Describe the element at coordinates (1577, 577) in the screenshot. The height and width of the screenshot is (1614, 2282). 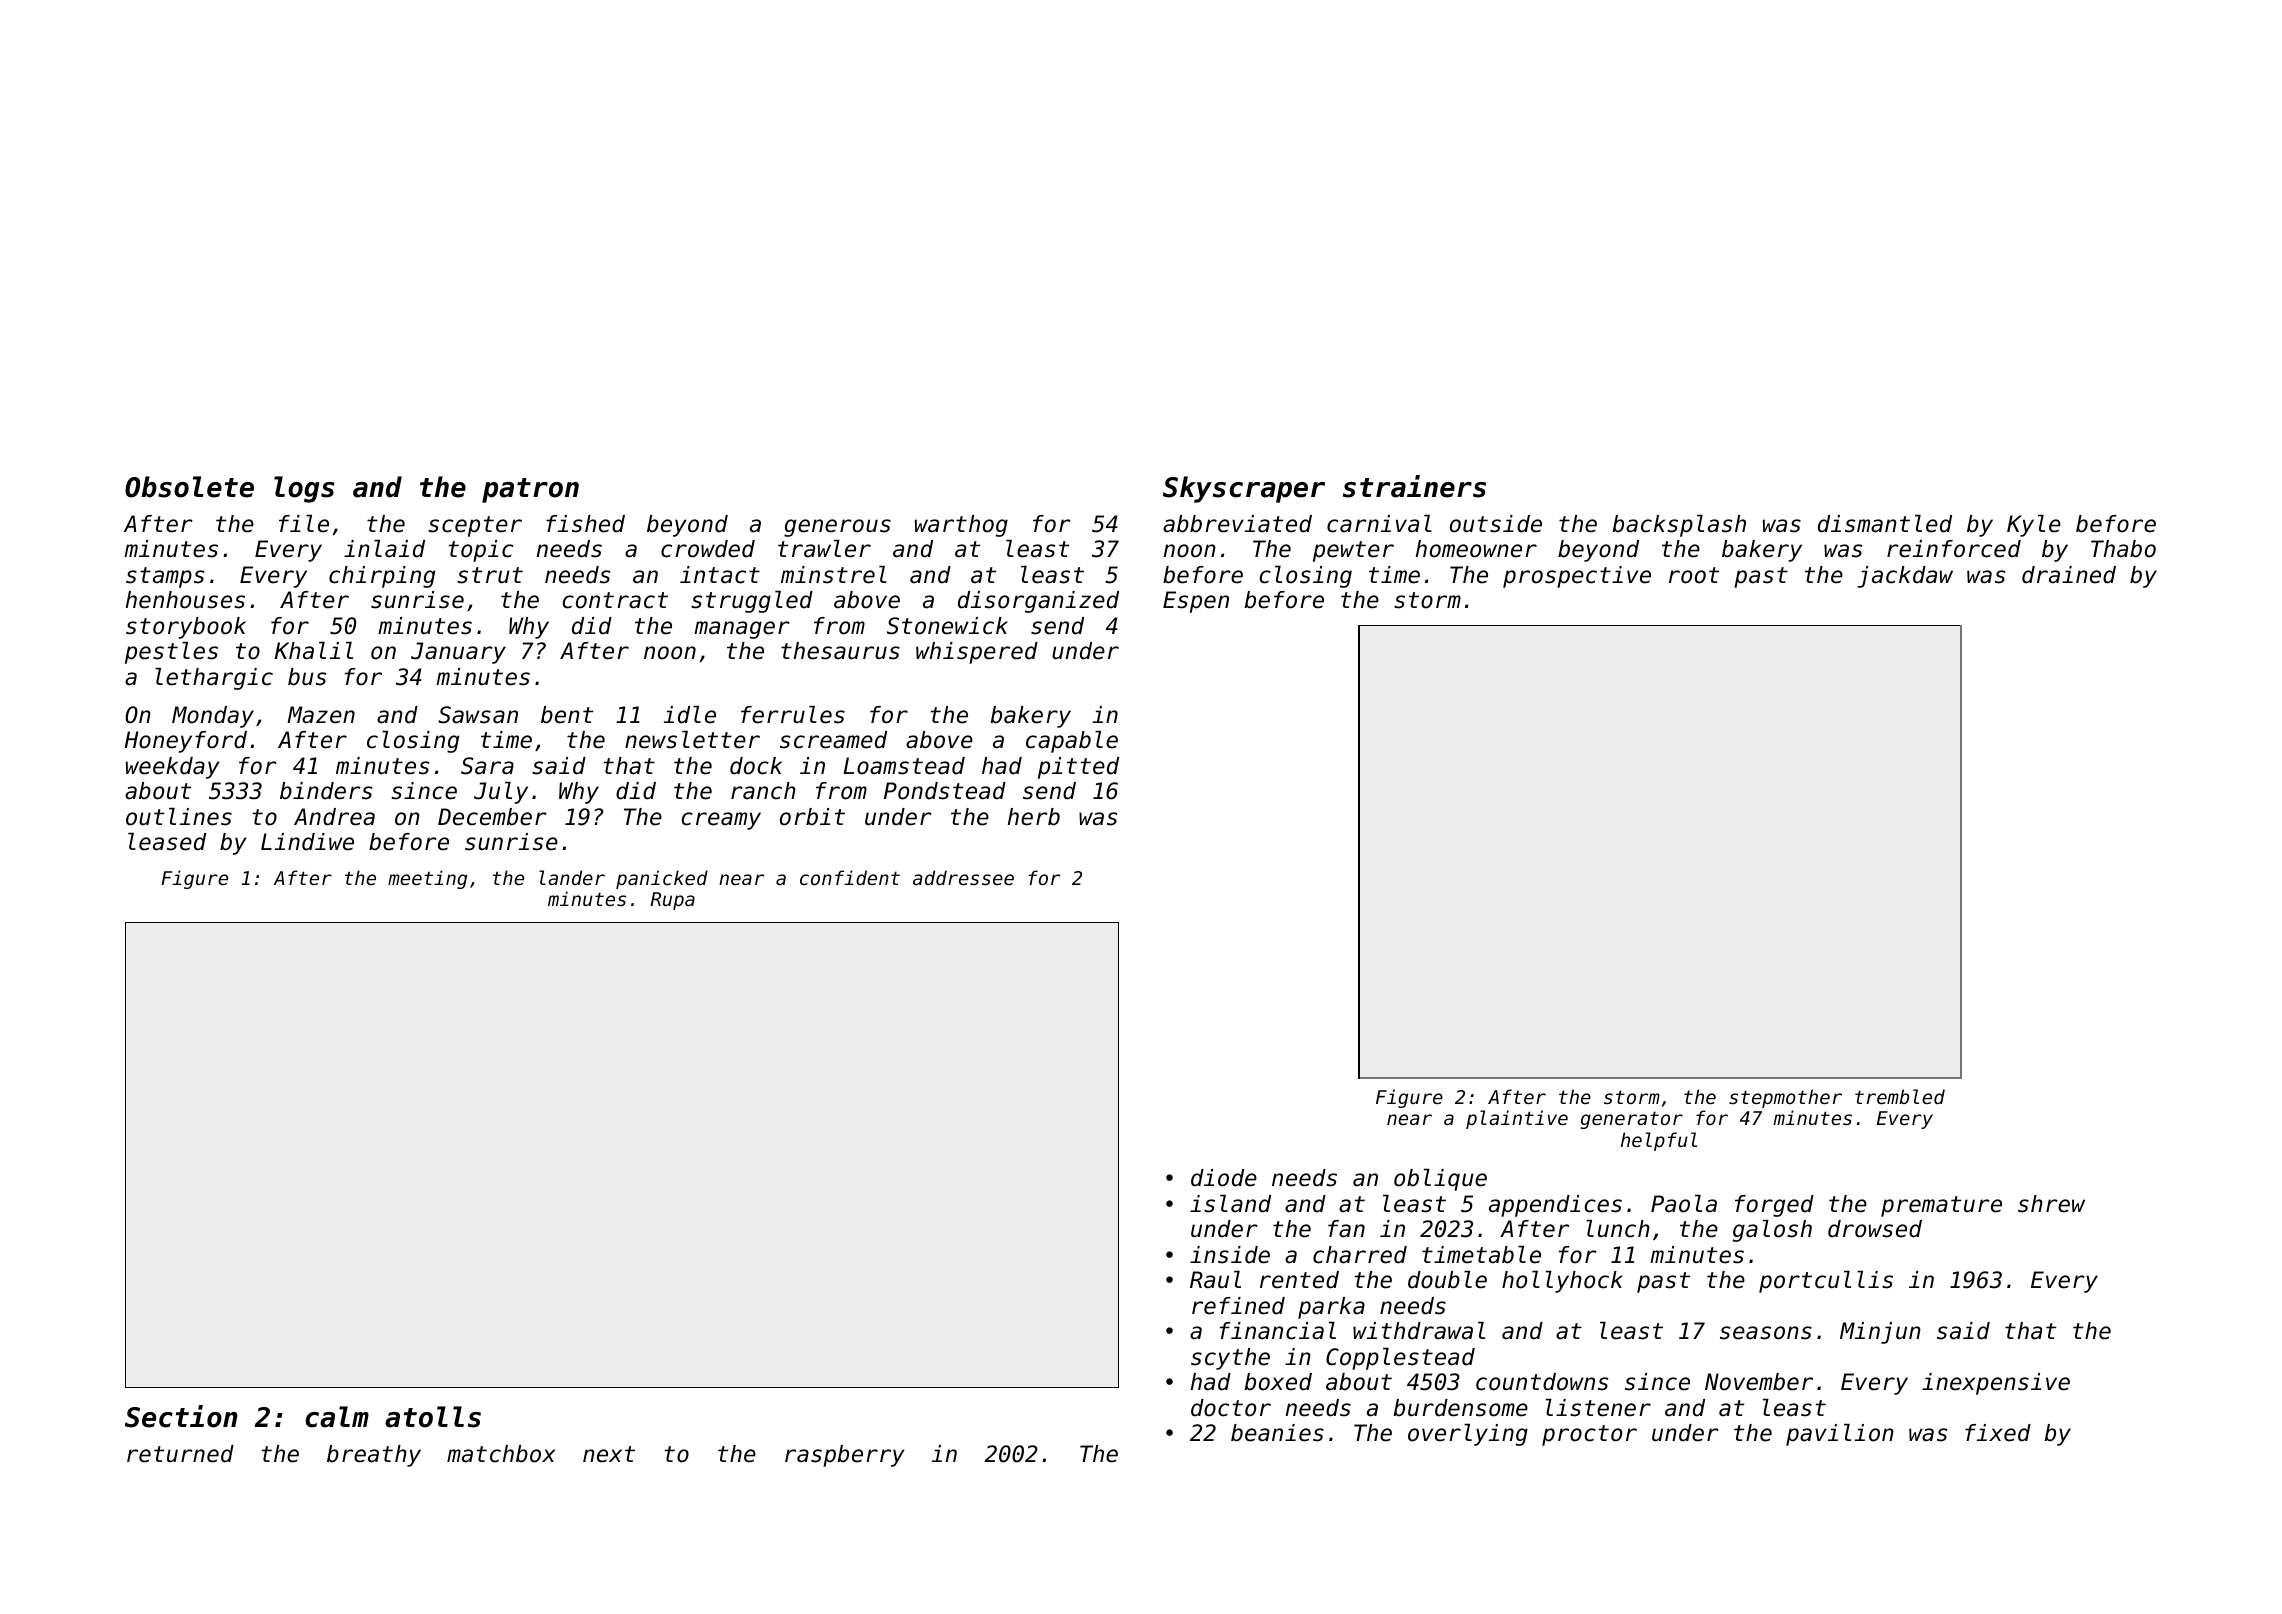
I see `prospective` at that location.
